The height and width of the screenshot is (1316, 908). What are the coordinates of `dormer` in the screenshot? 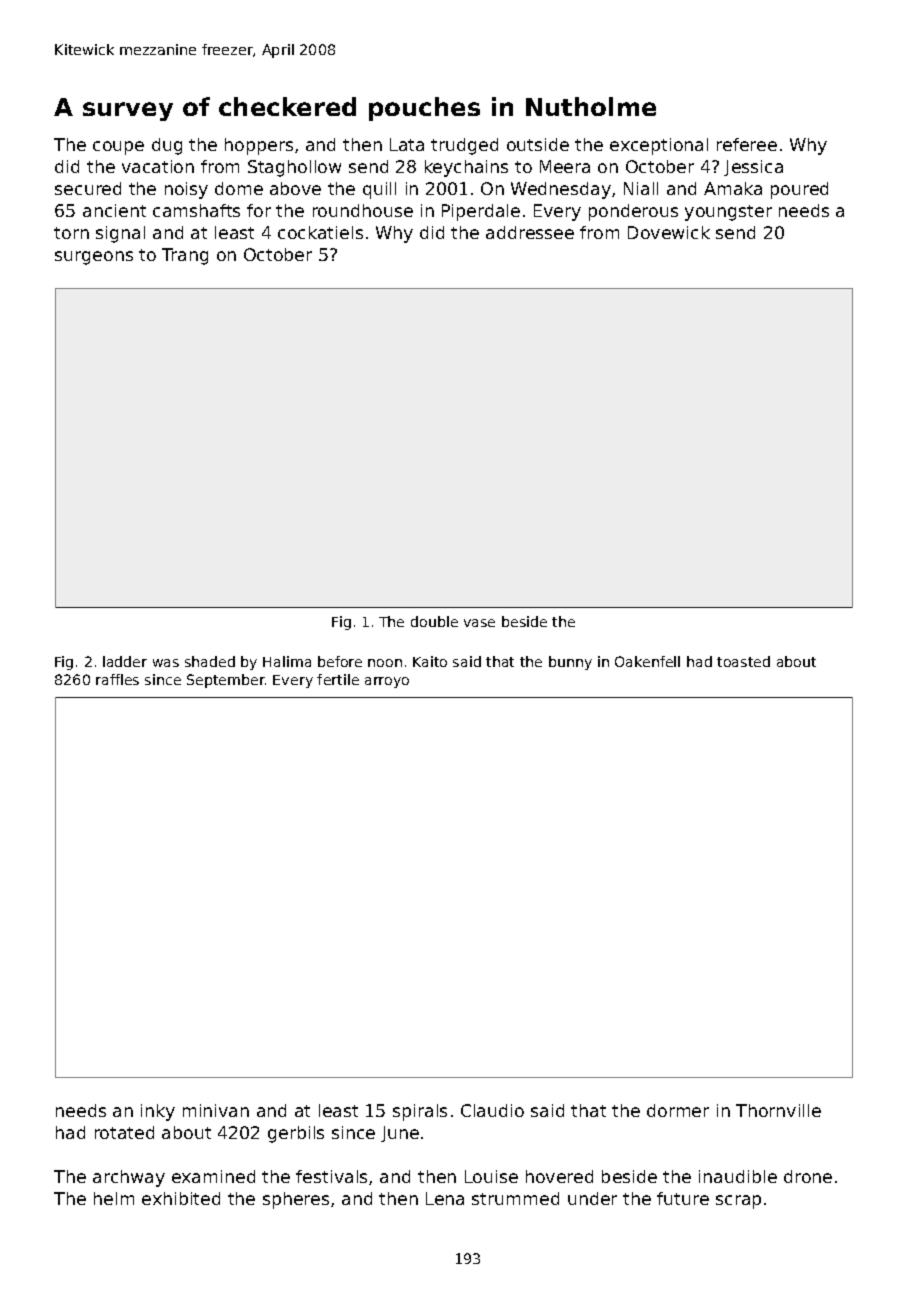 It's located at (678, 1110).
